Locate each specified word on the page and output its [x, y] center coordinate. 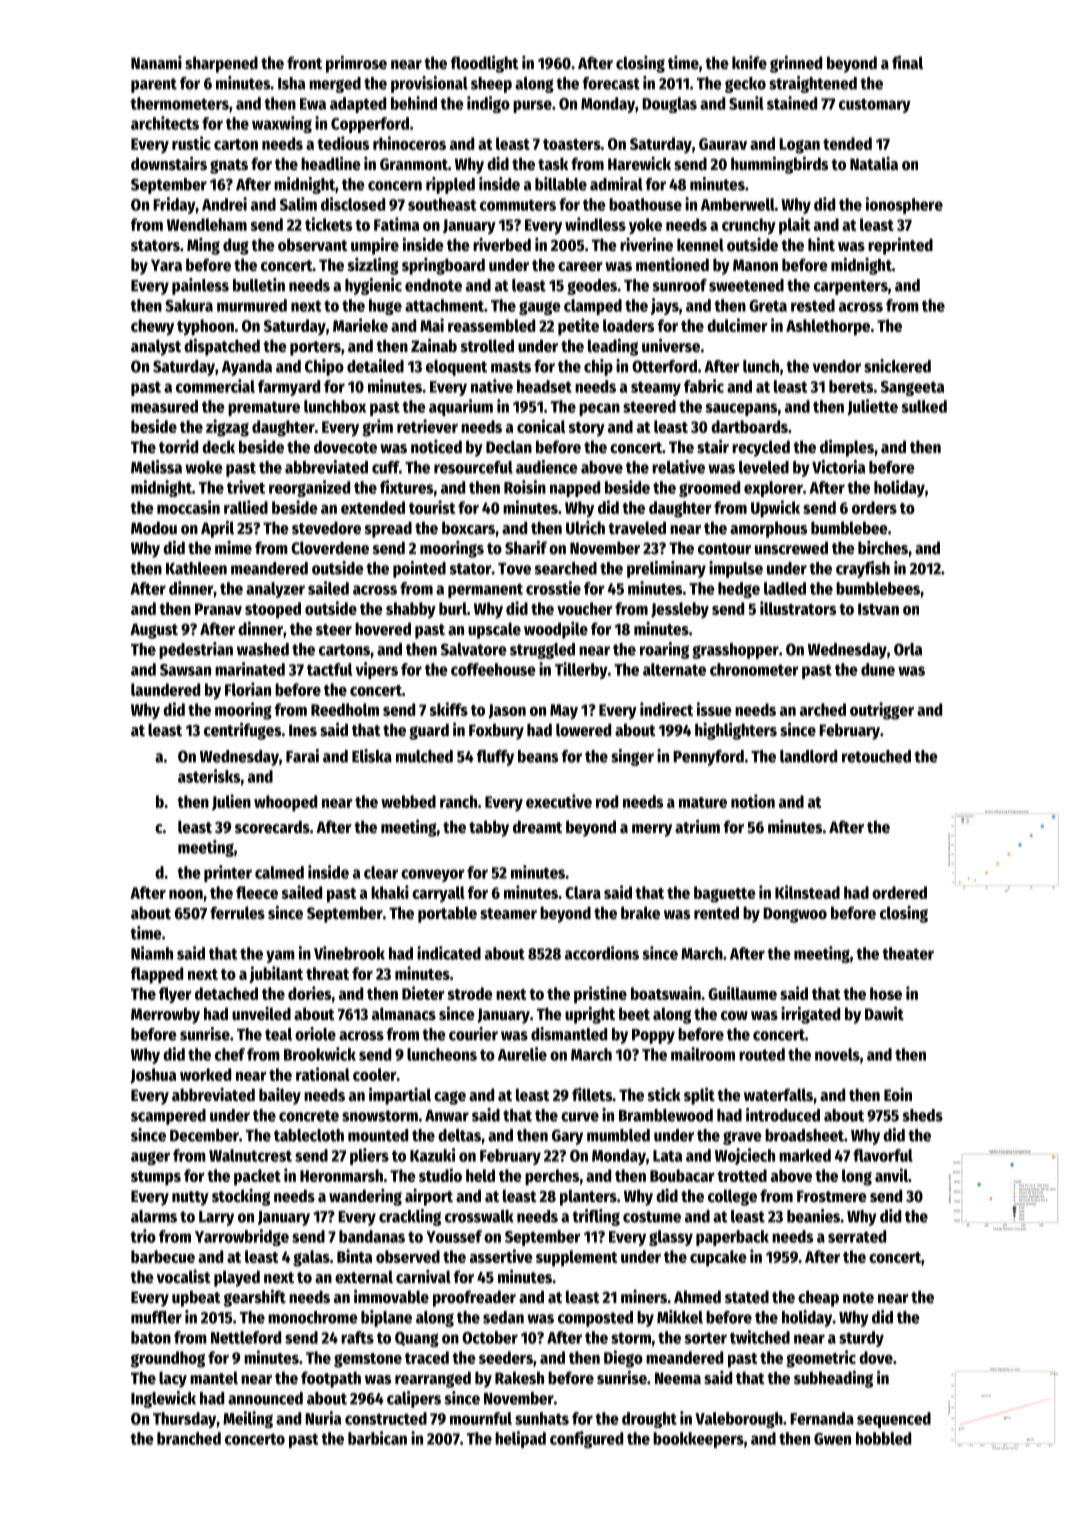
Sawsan [185, 670]
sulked [924, 406]
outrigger [882, 711]
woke [204, 467]
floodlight [485, 64]
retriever [427, 426]
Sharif [526, 547]
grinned [796, 64]
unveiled [261, 1014]
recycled [761, 448]
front [304, 63]
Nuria [323, 1418]
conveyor [433, 875]
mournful [481, 1418]
